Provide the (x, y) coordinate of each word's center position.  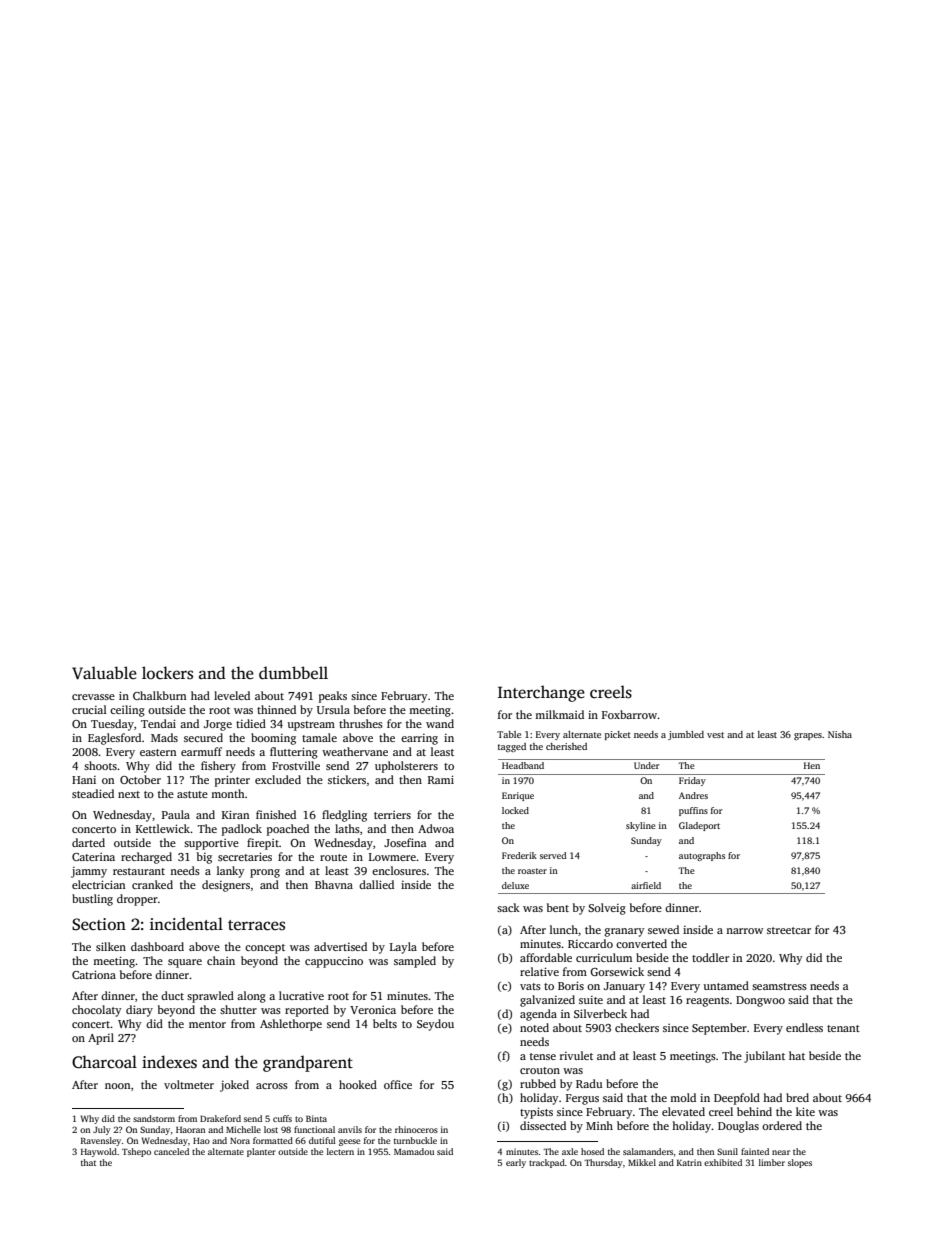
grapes (808, 736)
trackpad (547, 1163)
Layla (403, 948)
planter (261, 1152)
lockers (167, 673)
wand (440, 723)
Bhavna (334, 884)
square (185, 963)
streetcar (789, 930)
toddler (710, 957)
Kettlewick (163, 828)
